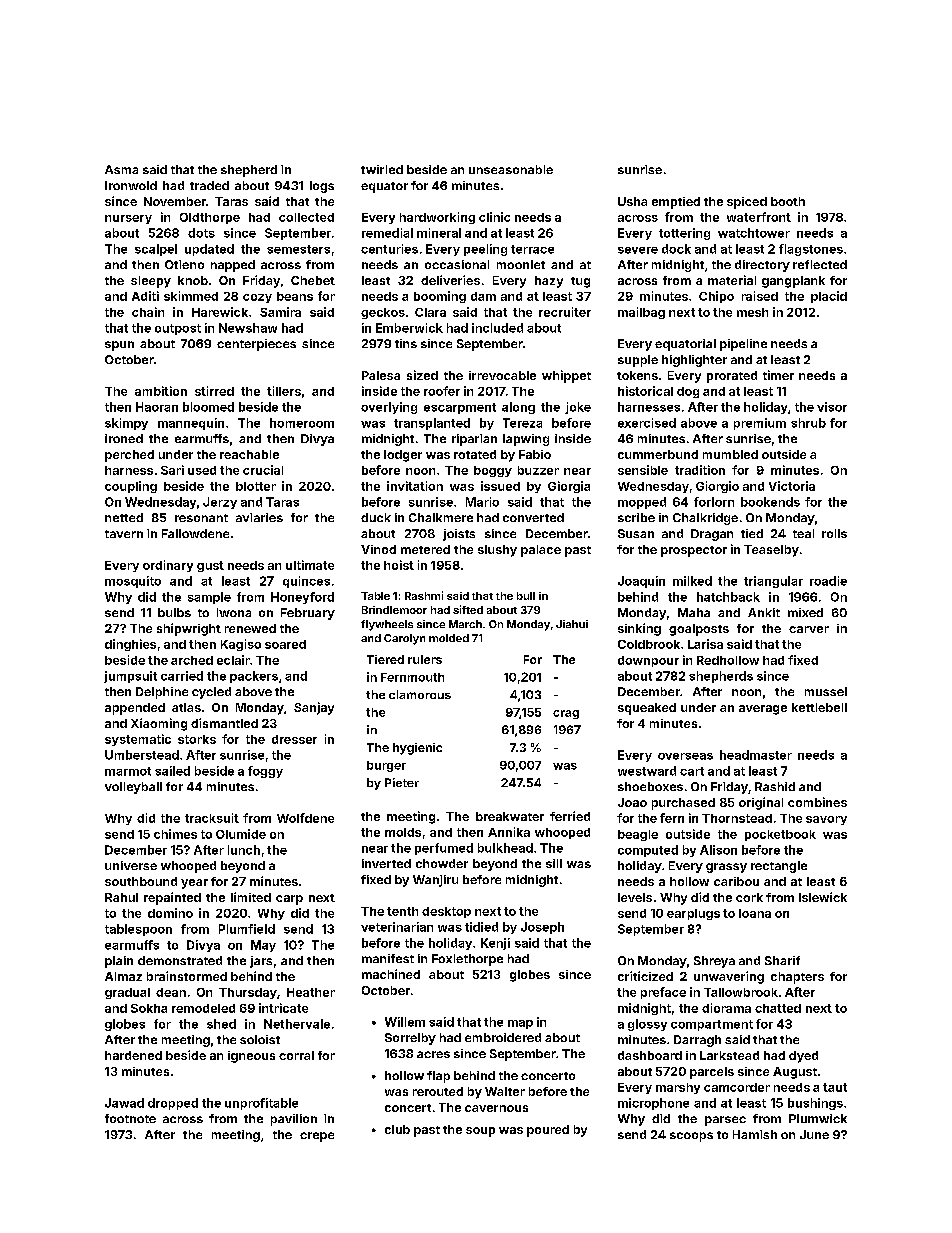  I want to click on Asma, so click(121, 169).
